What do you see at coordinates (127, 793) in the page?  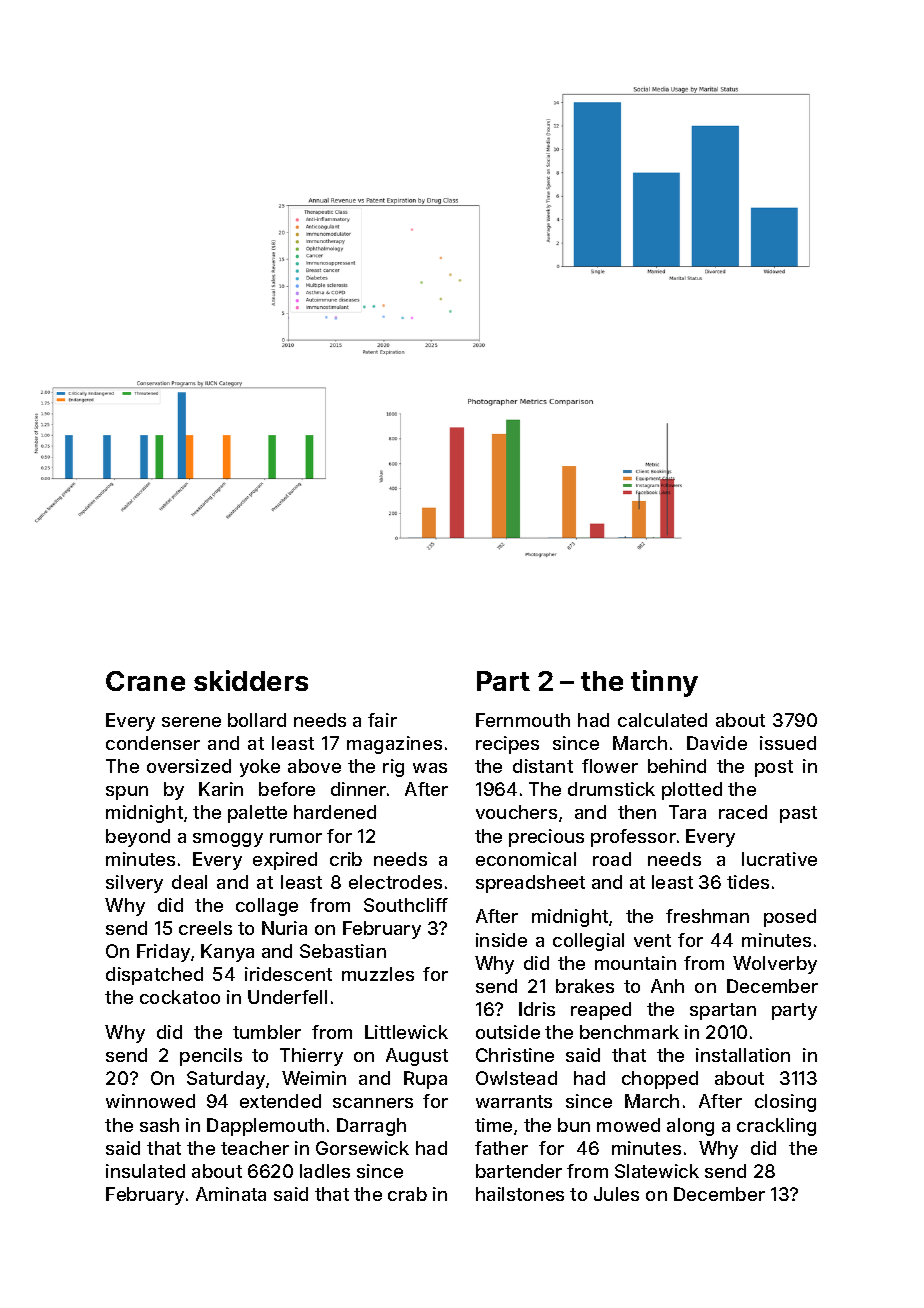 I see `spun` at bounding box center [127, 793].
